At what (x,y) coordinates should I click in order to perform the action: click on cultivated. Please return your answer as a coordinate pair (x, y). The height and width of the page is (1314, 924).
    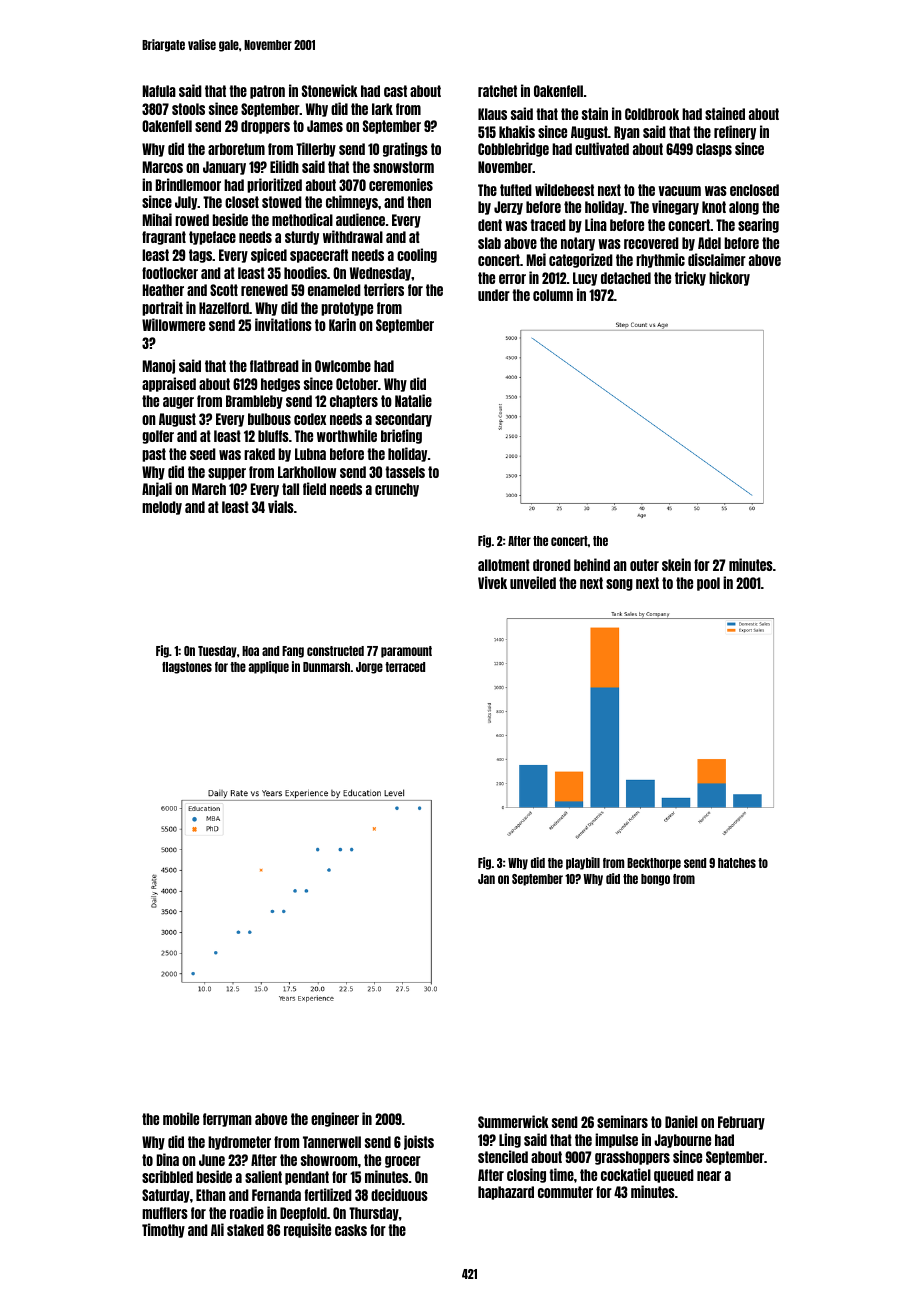
    Looking at the image, I should click on (602, 148).
